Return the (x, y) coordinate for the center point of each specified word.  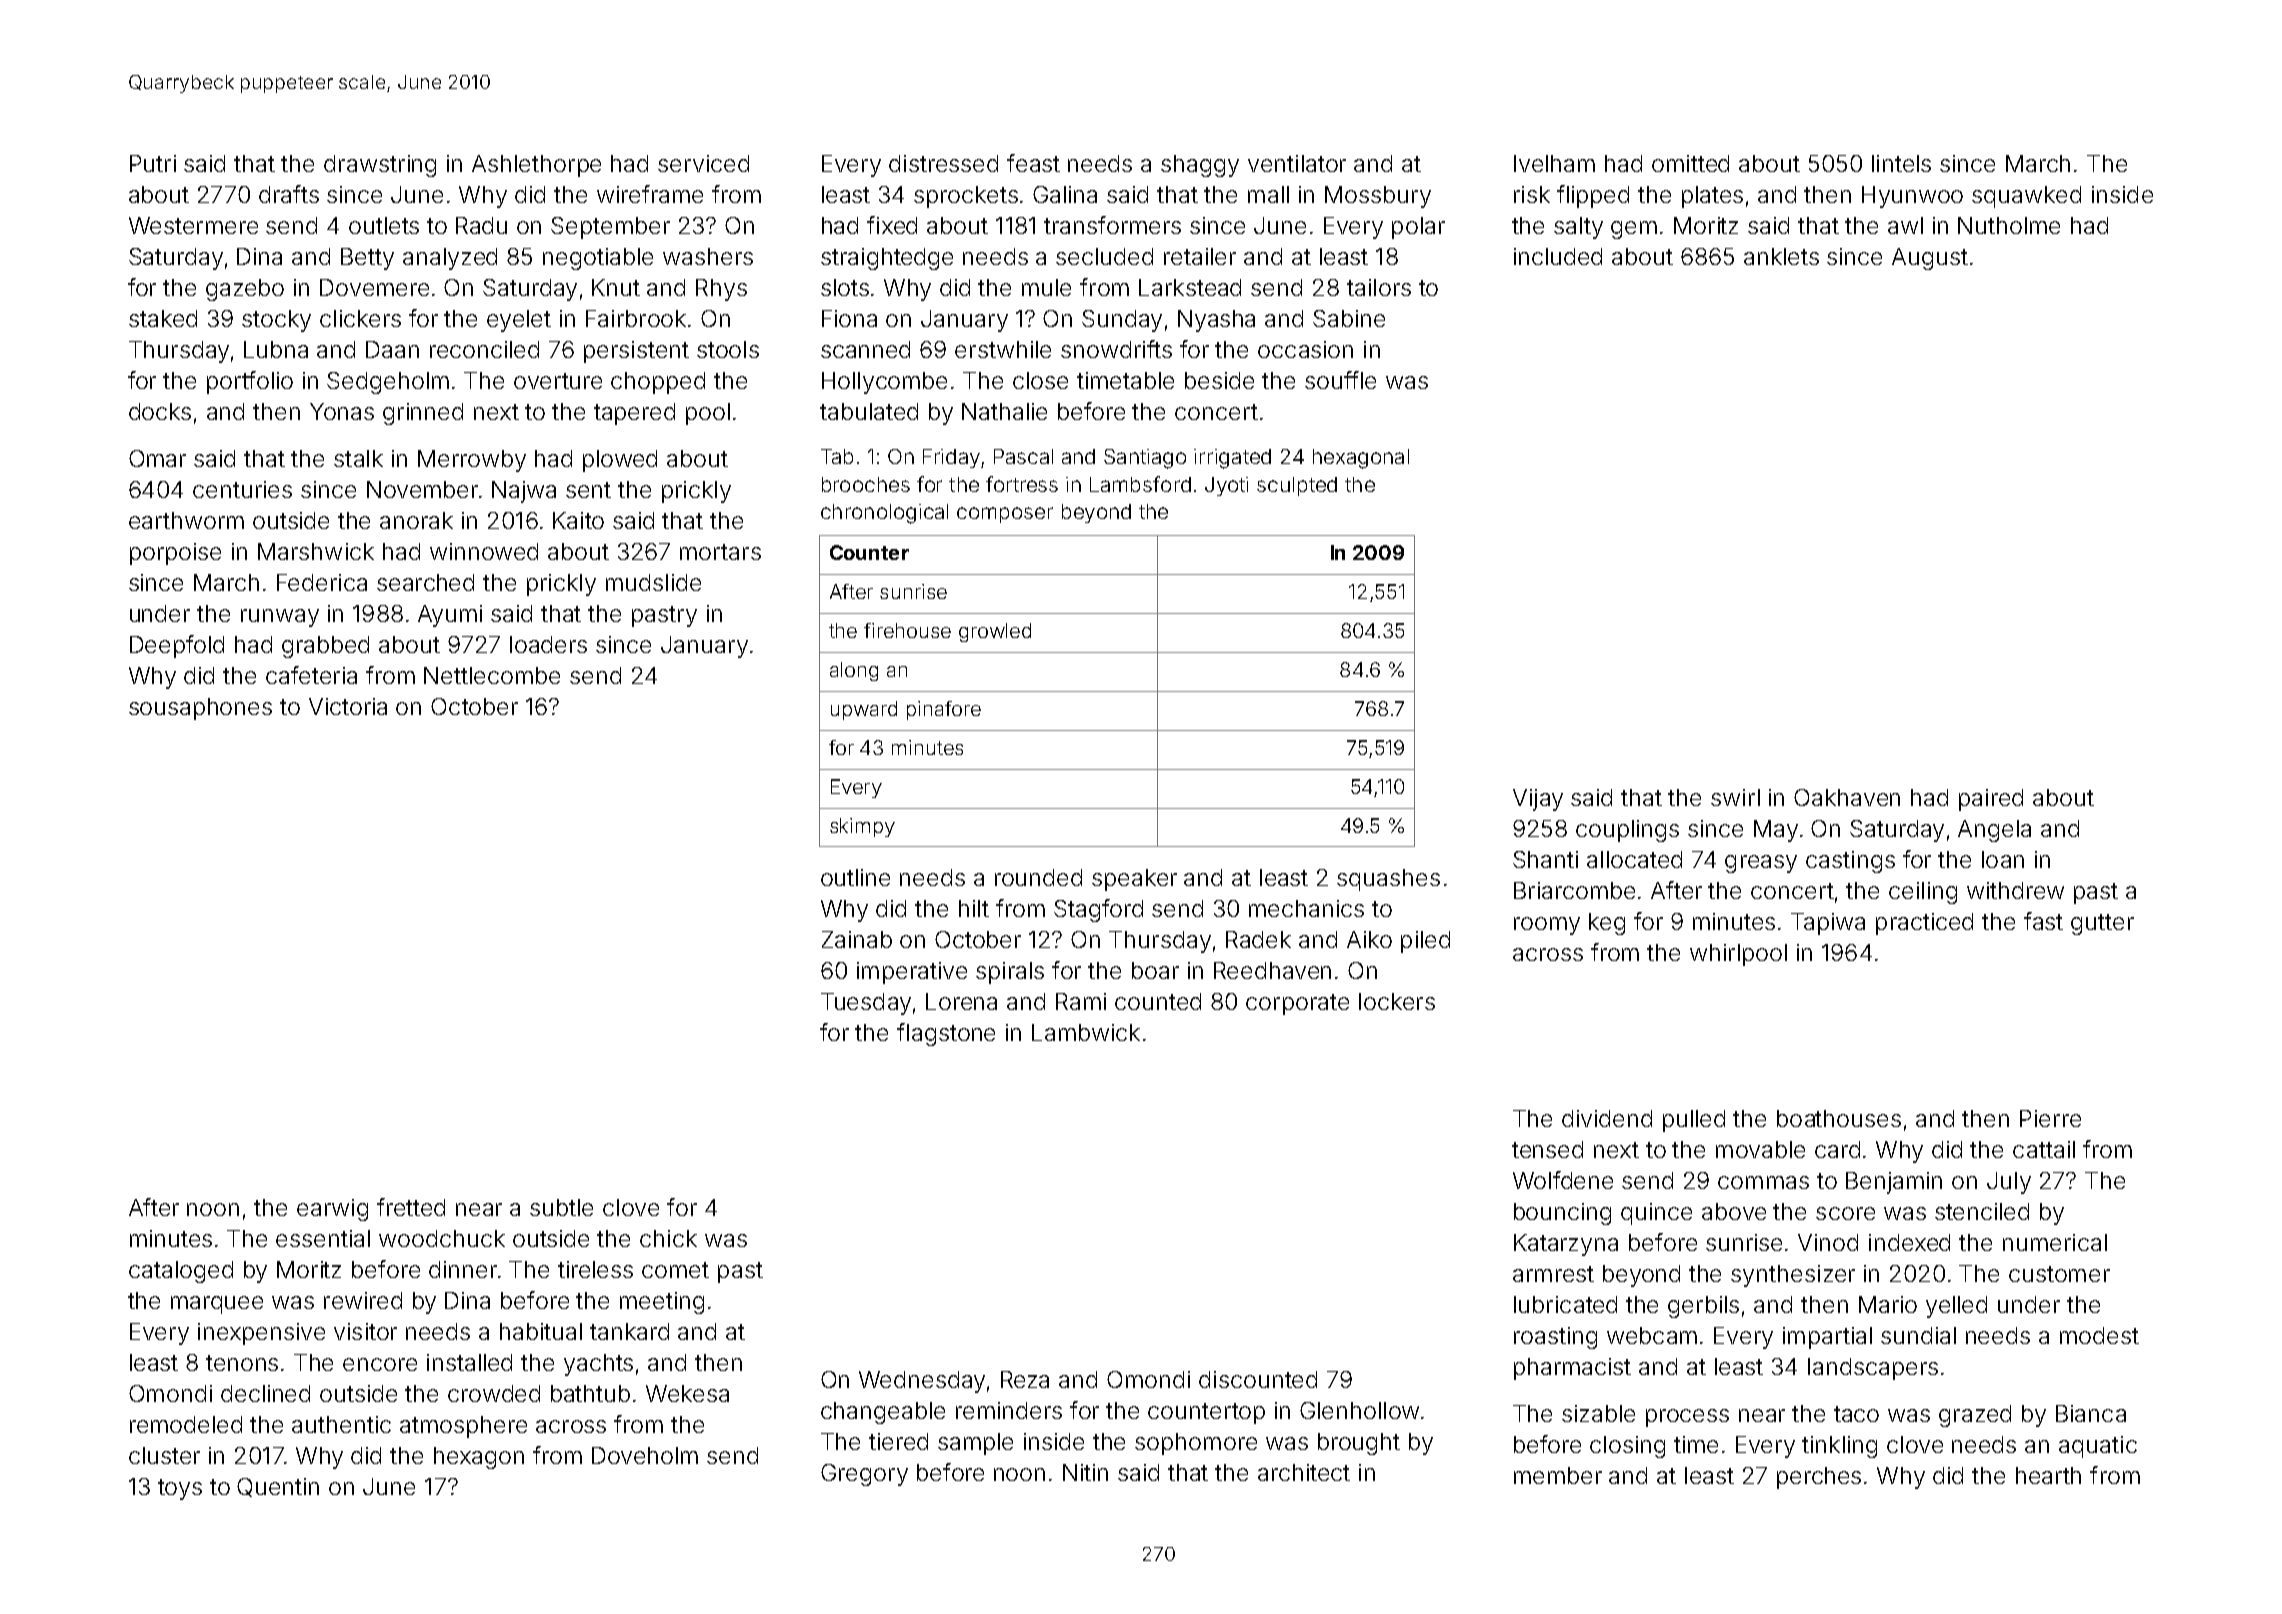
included (1558, 256)
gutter (2102, 924)
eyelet (519, 321)
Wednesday (922, 1382)
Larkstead (1190, 287)
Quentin (278, 1487)
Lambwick (1086, 1032)
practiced (1924, 924)
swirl (1735, 797)
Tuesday (866, 1004)
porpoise (175, 554)
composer (1005, 515)
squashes (1388, 880)
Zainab (857, 939)
